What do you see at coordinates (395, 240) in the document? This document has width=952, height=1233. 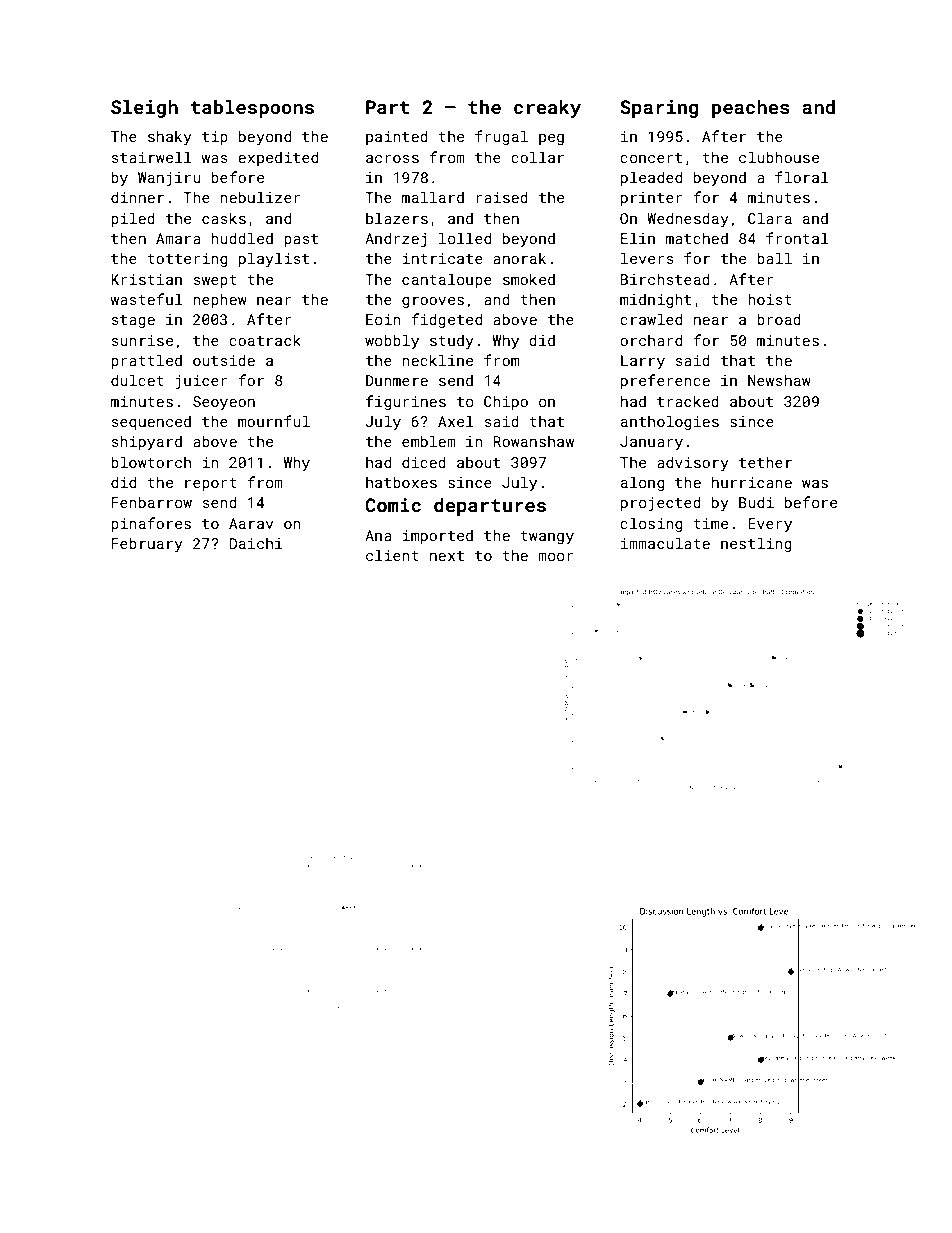 I see `Andrzej` at bounding box center [395, 240].
